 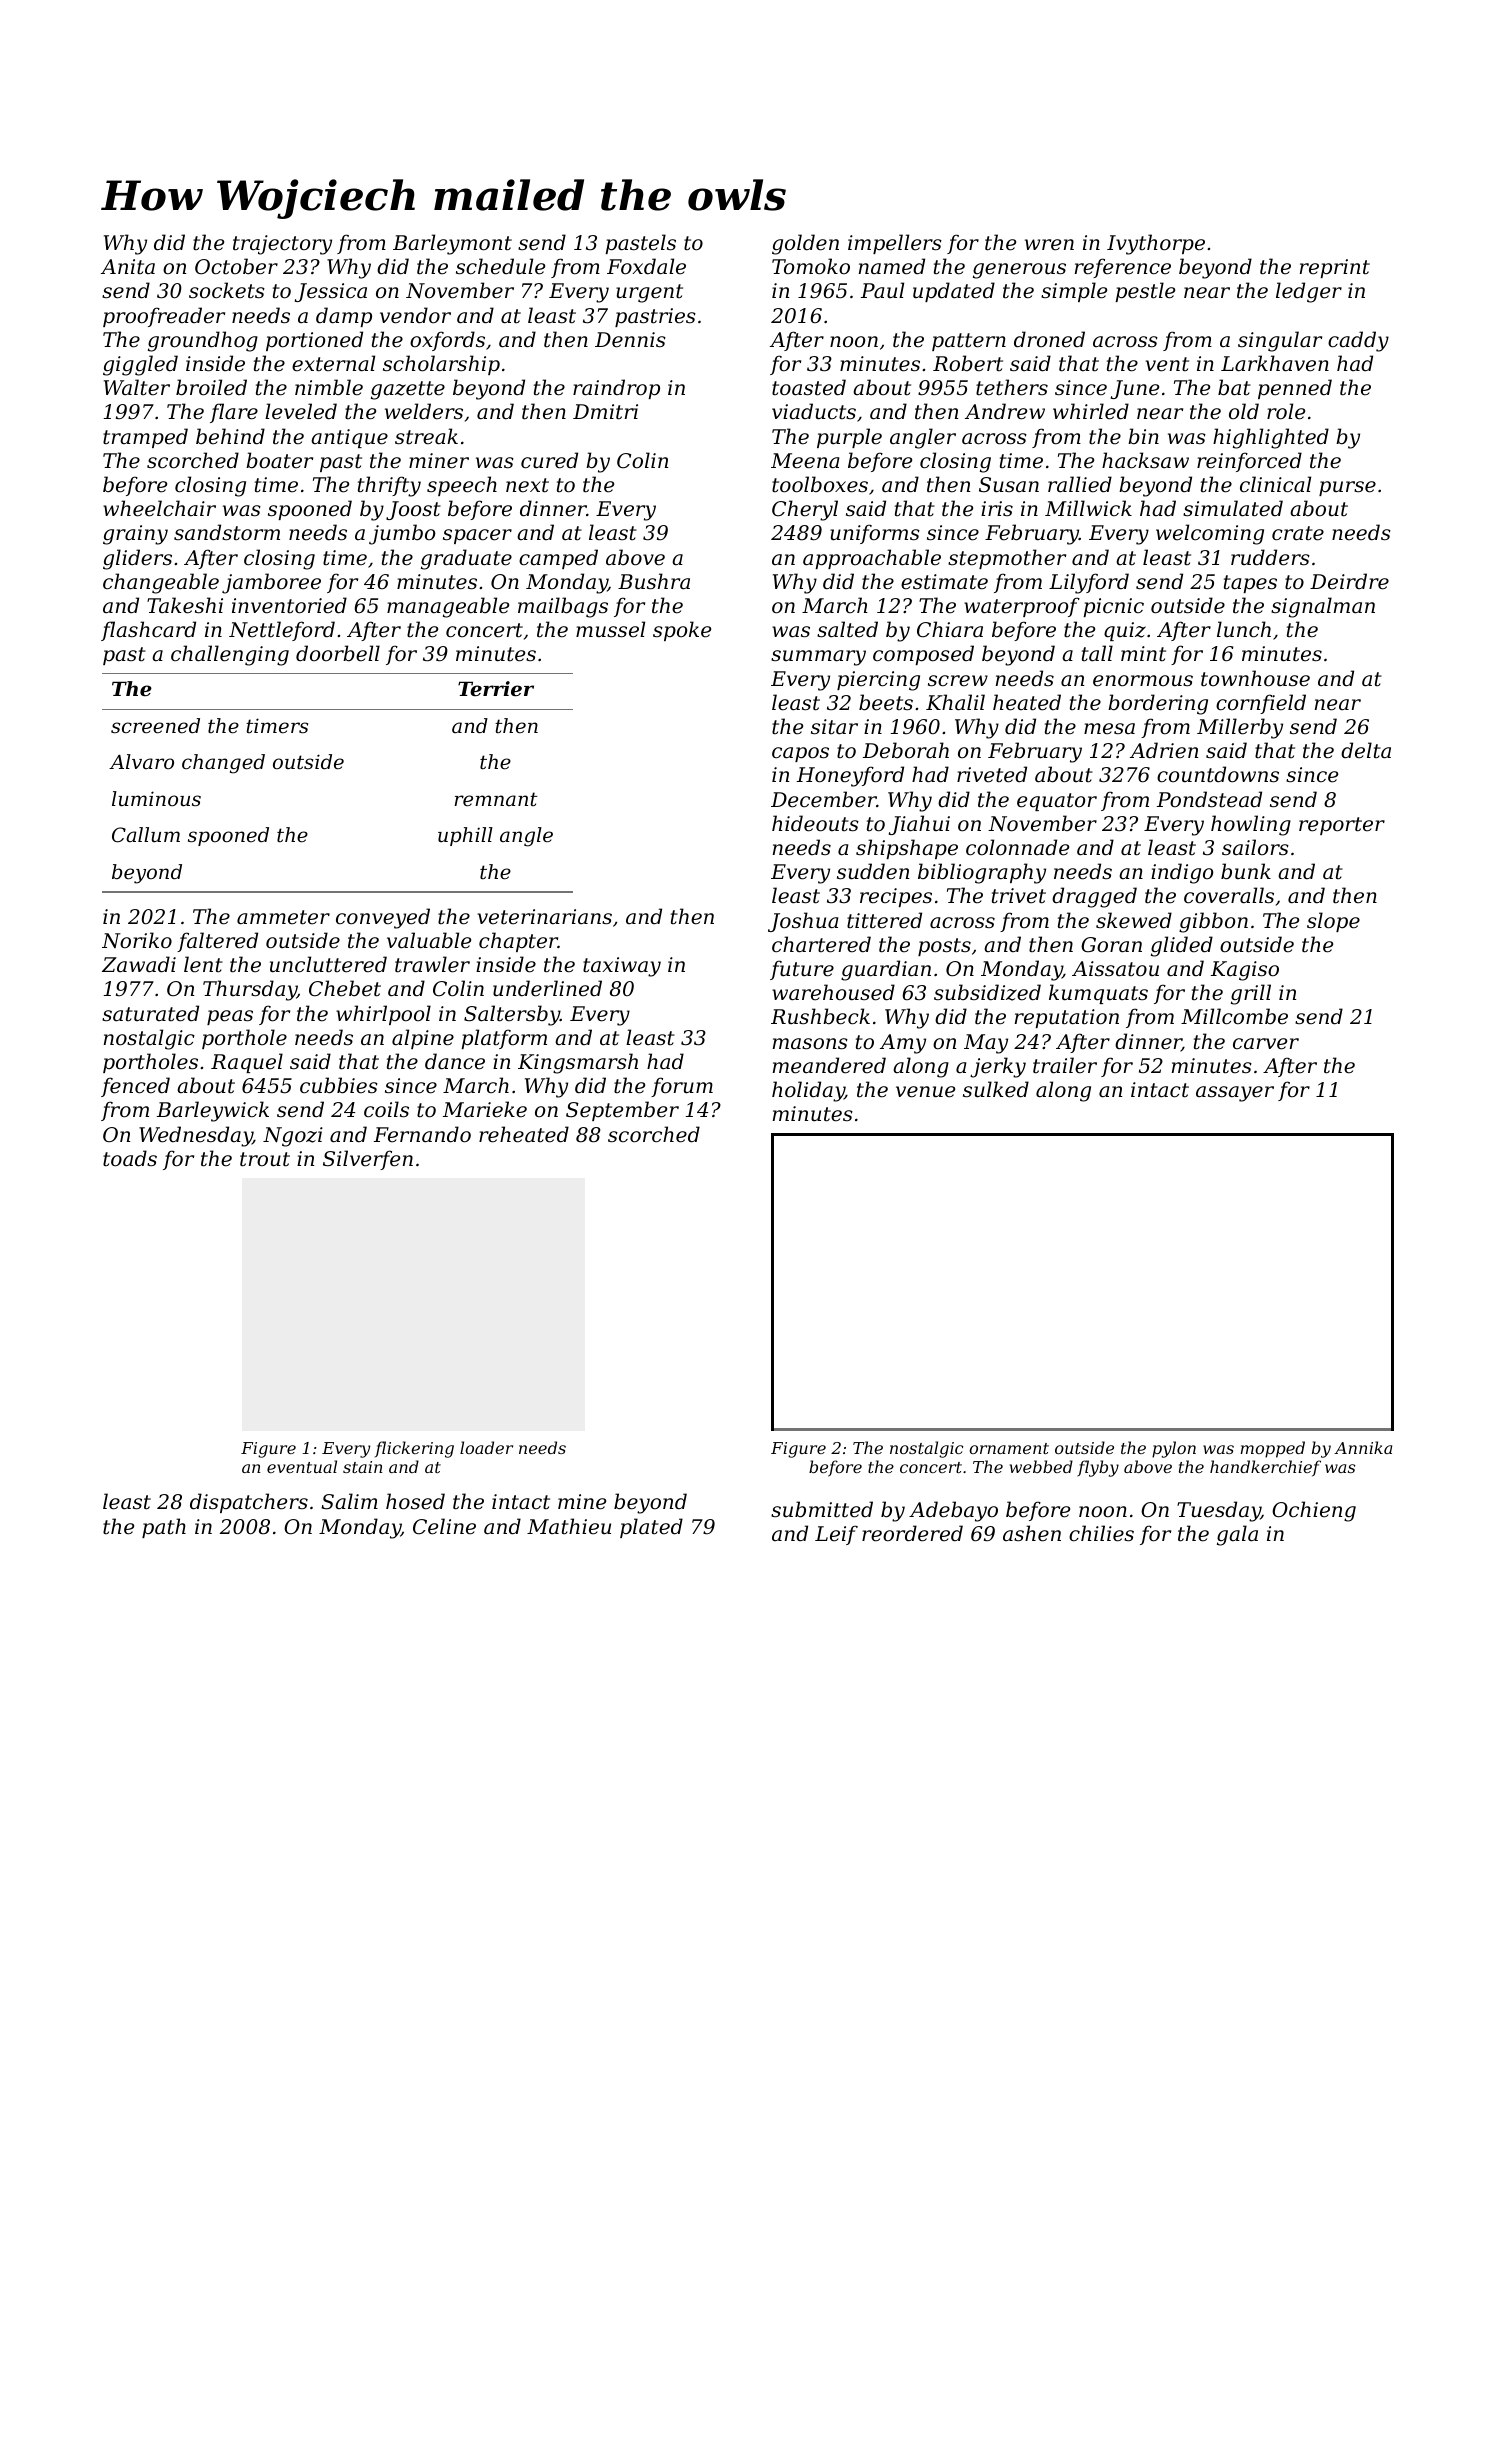 I want to click on trout, so click(x=265, y=1159).
